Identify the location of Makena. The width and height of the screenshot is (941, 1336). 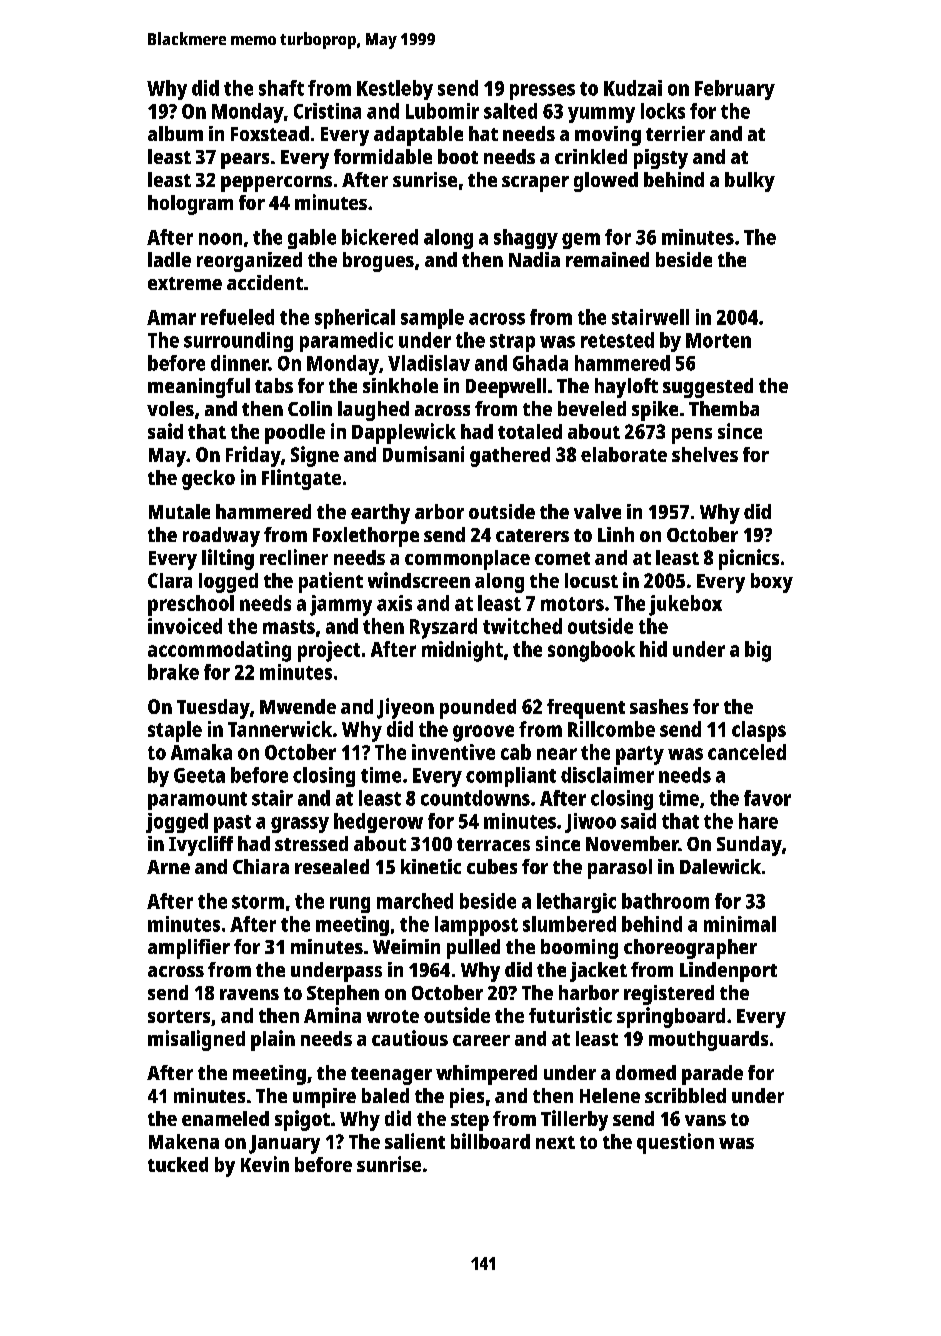
(184, 1141).
